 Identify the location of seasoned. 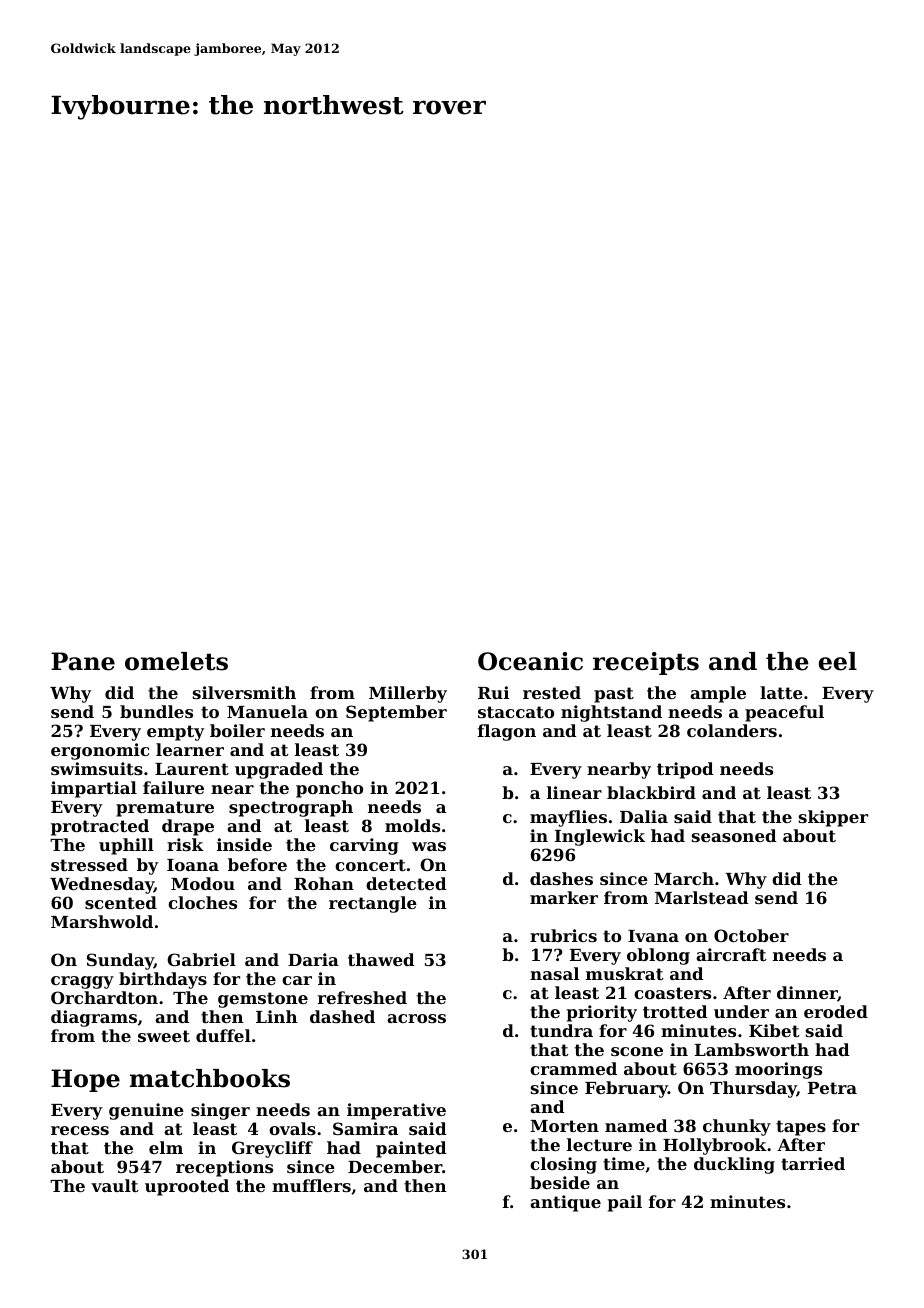
(734, 835).
